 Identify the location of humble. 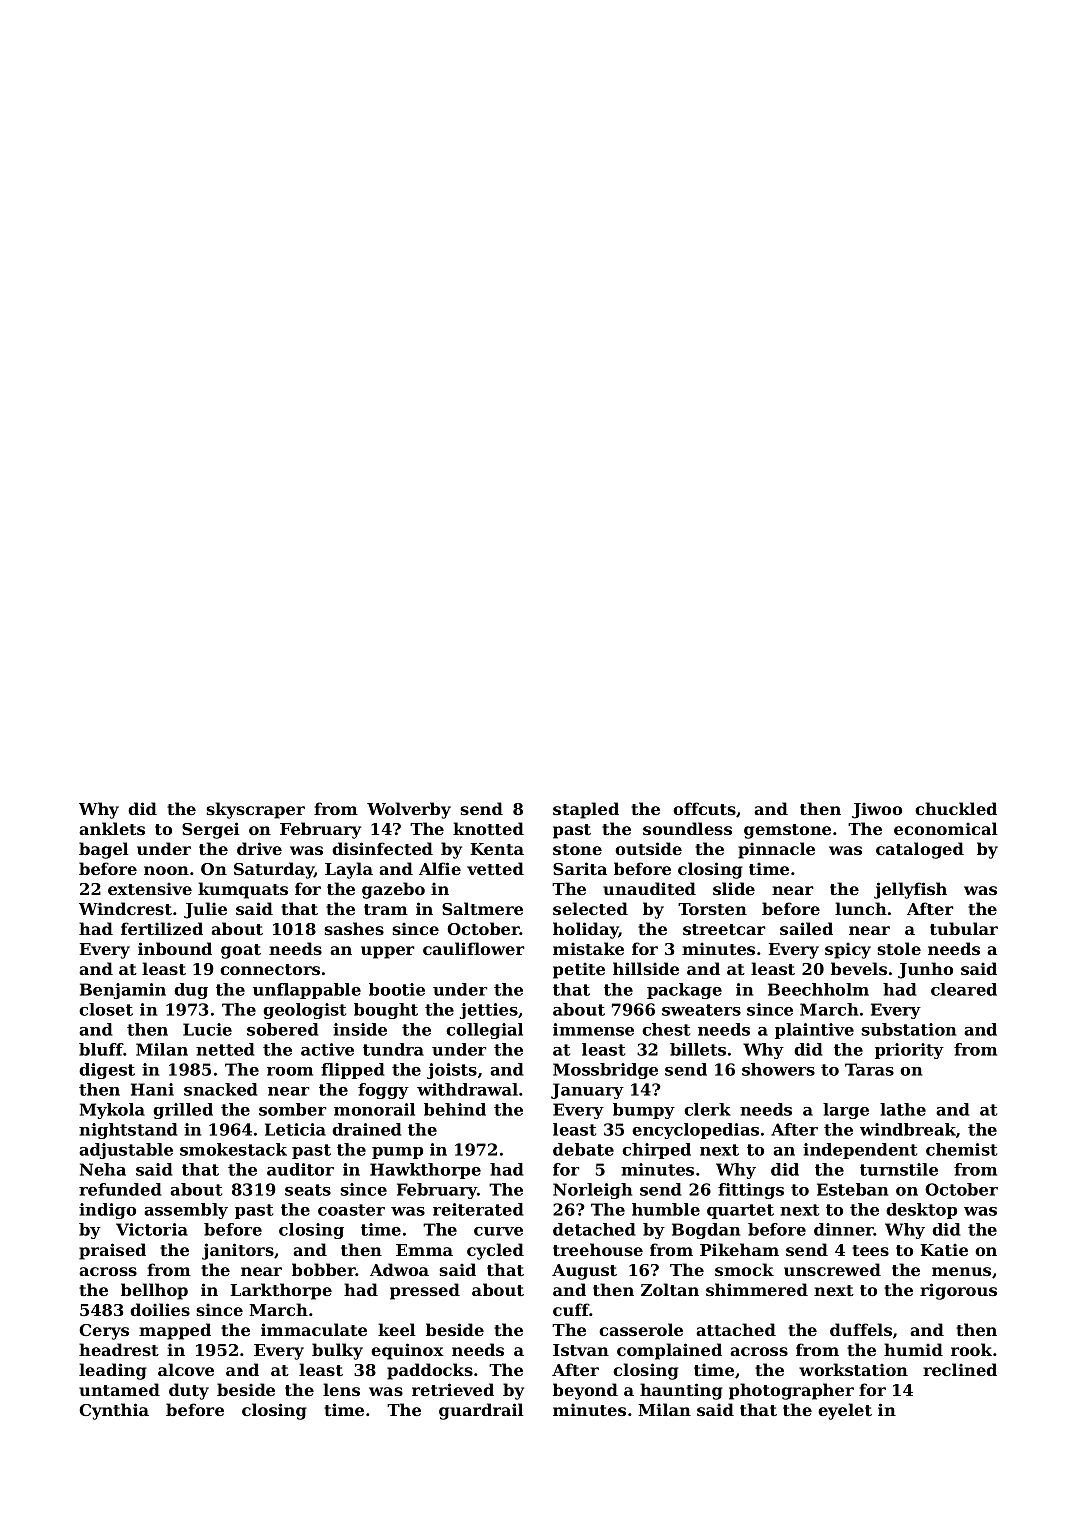
(666, 1209).
